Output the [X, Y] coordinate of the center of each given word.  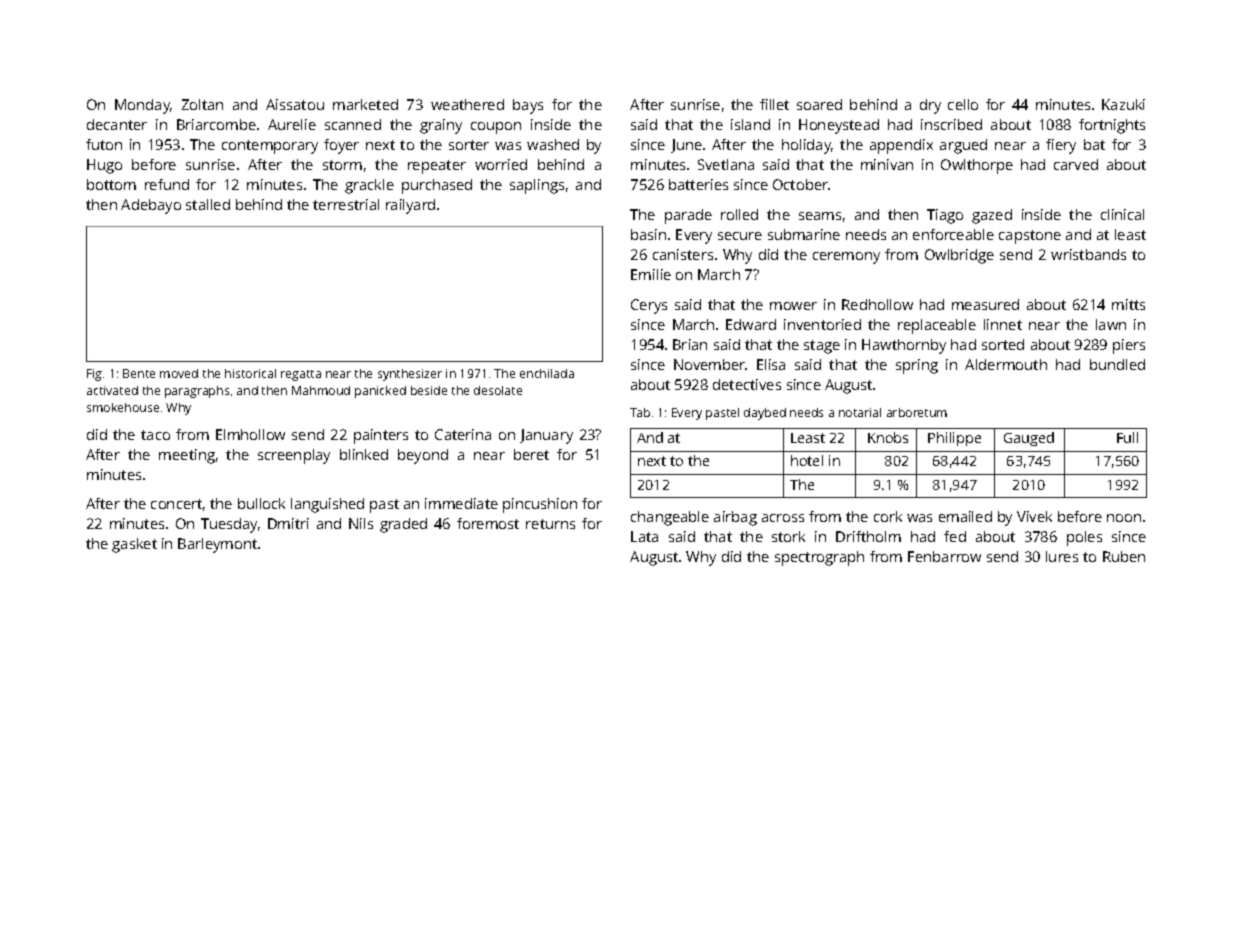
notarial [860, 412]
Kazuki [1123, 104]
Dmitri [288, 523]
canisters [683, 254]
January [546, 436]
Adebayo [151, 206]
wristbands [1088, 254]
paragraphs [197, 392]
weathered [467, 104]
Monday [142, 106]
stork [788, 536]
